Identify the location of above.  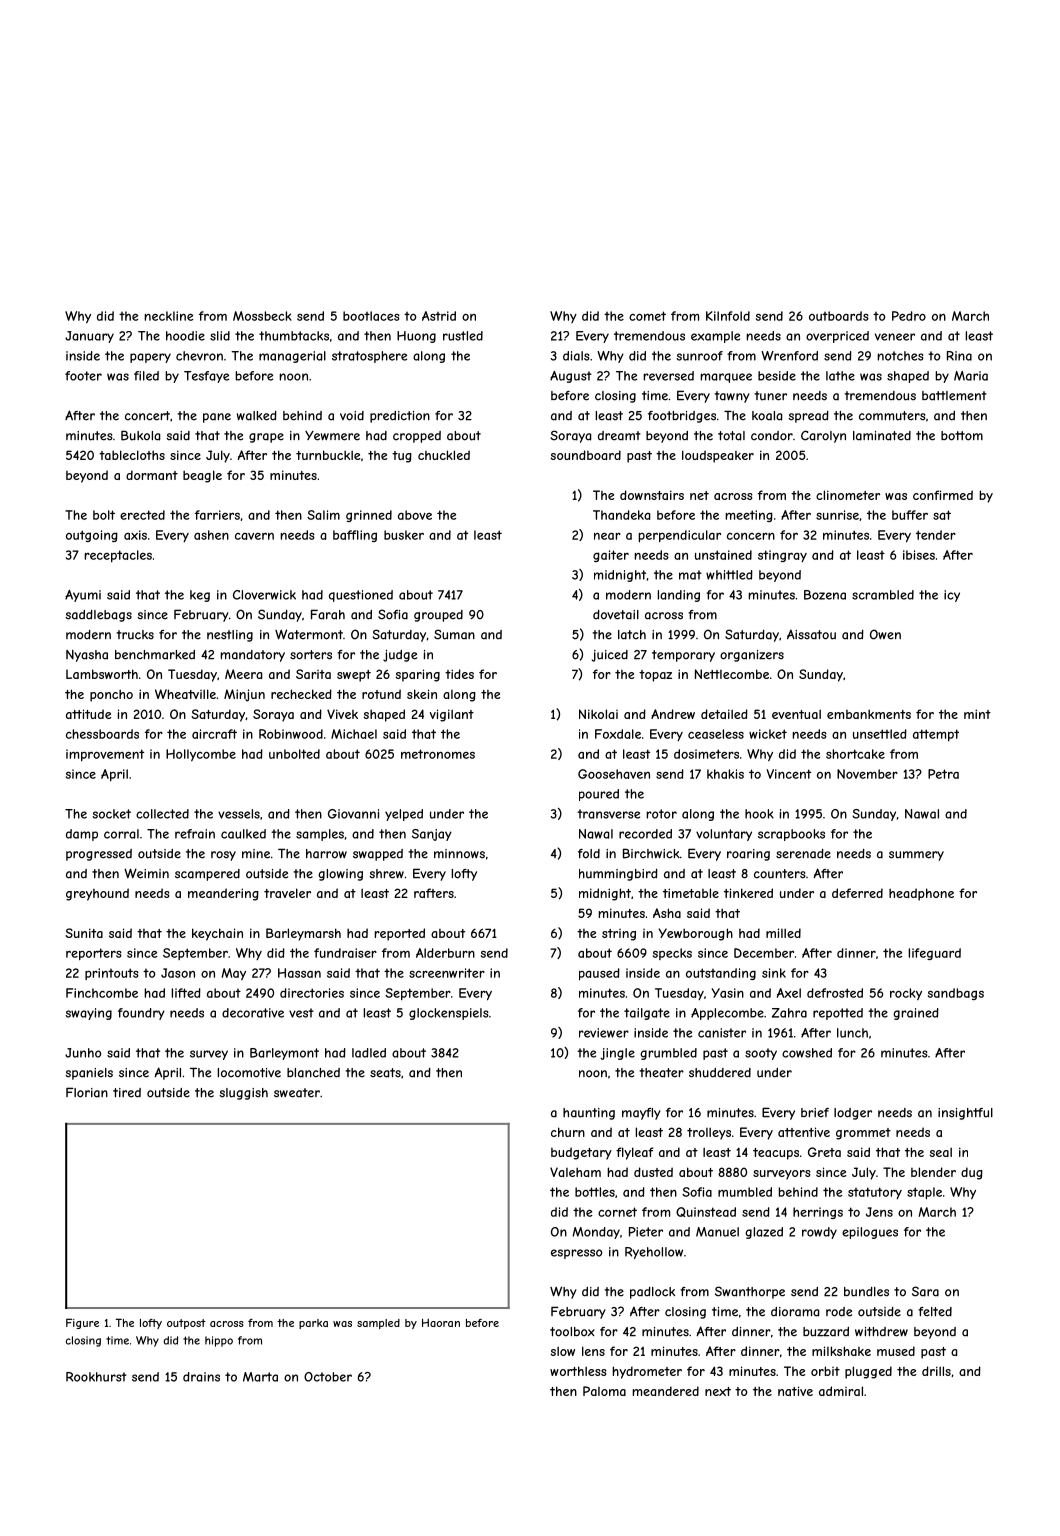
(415, 515).
